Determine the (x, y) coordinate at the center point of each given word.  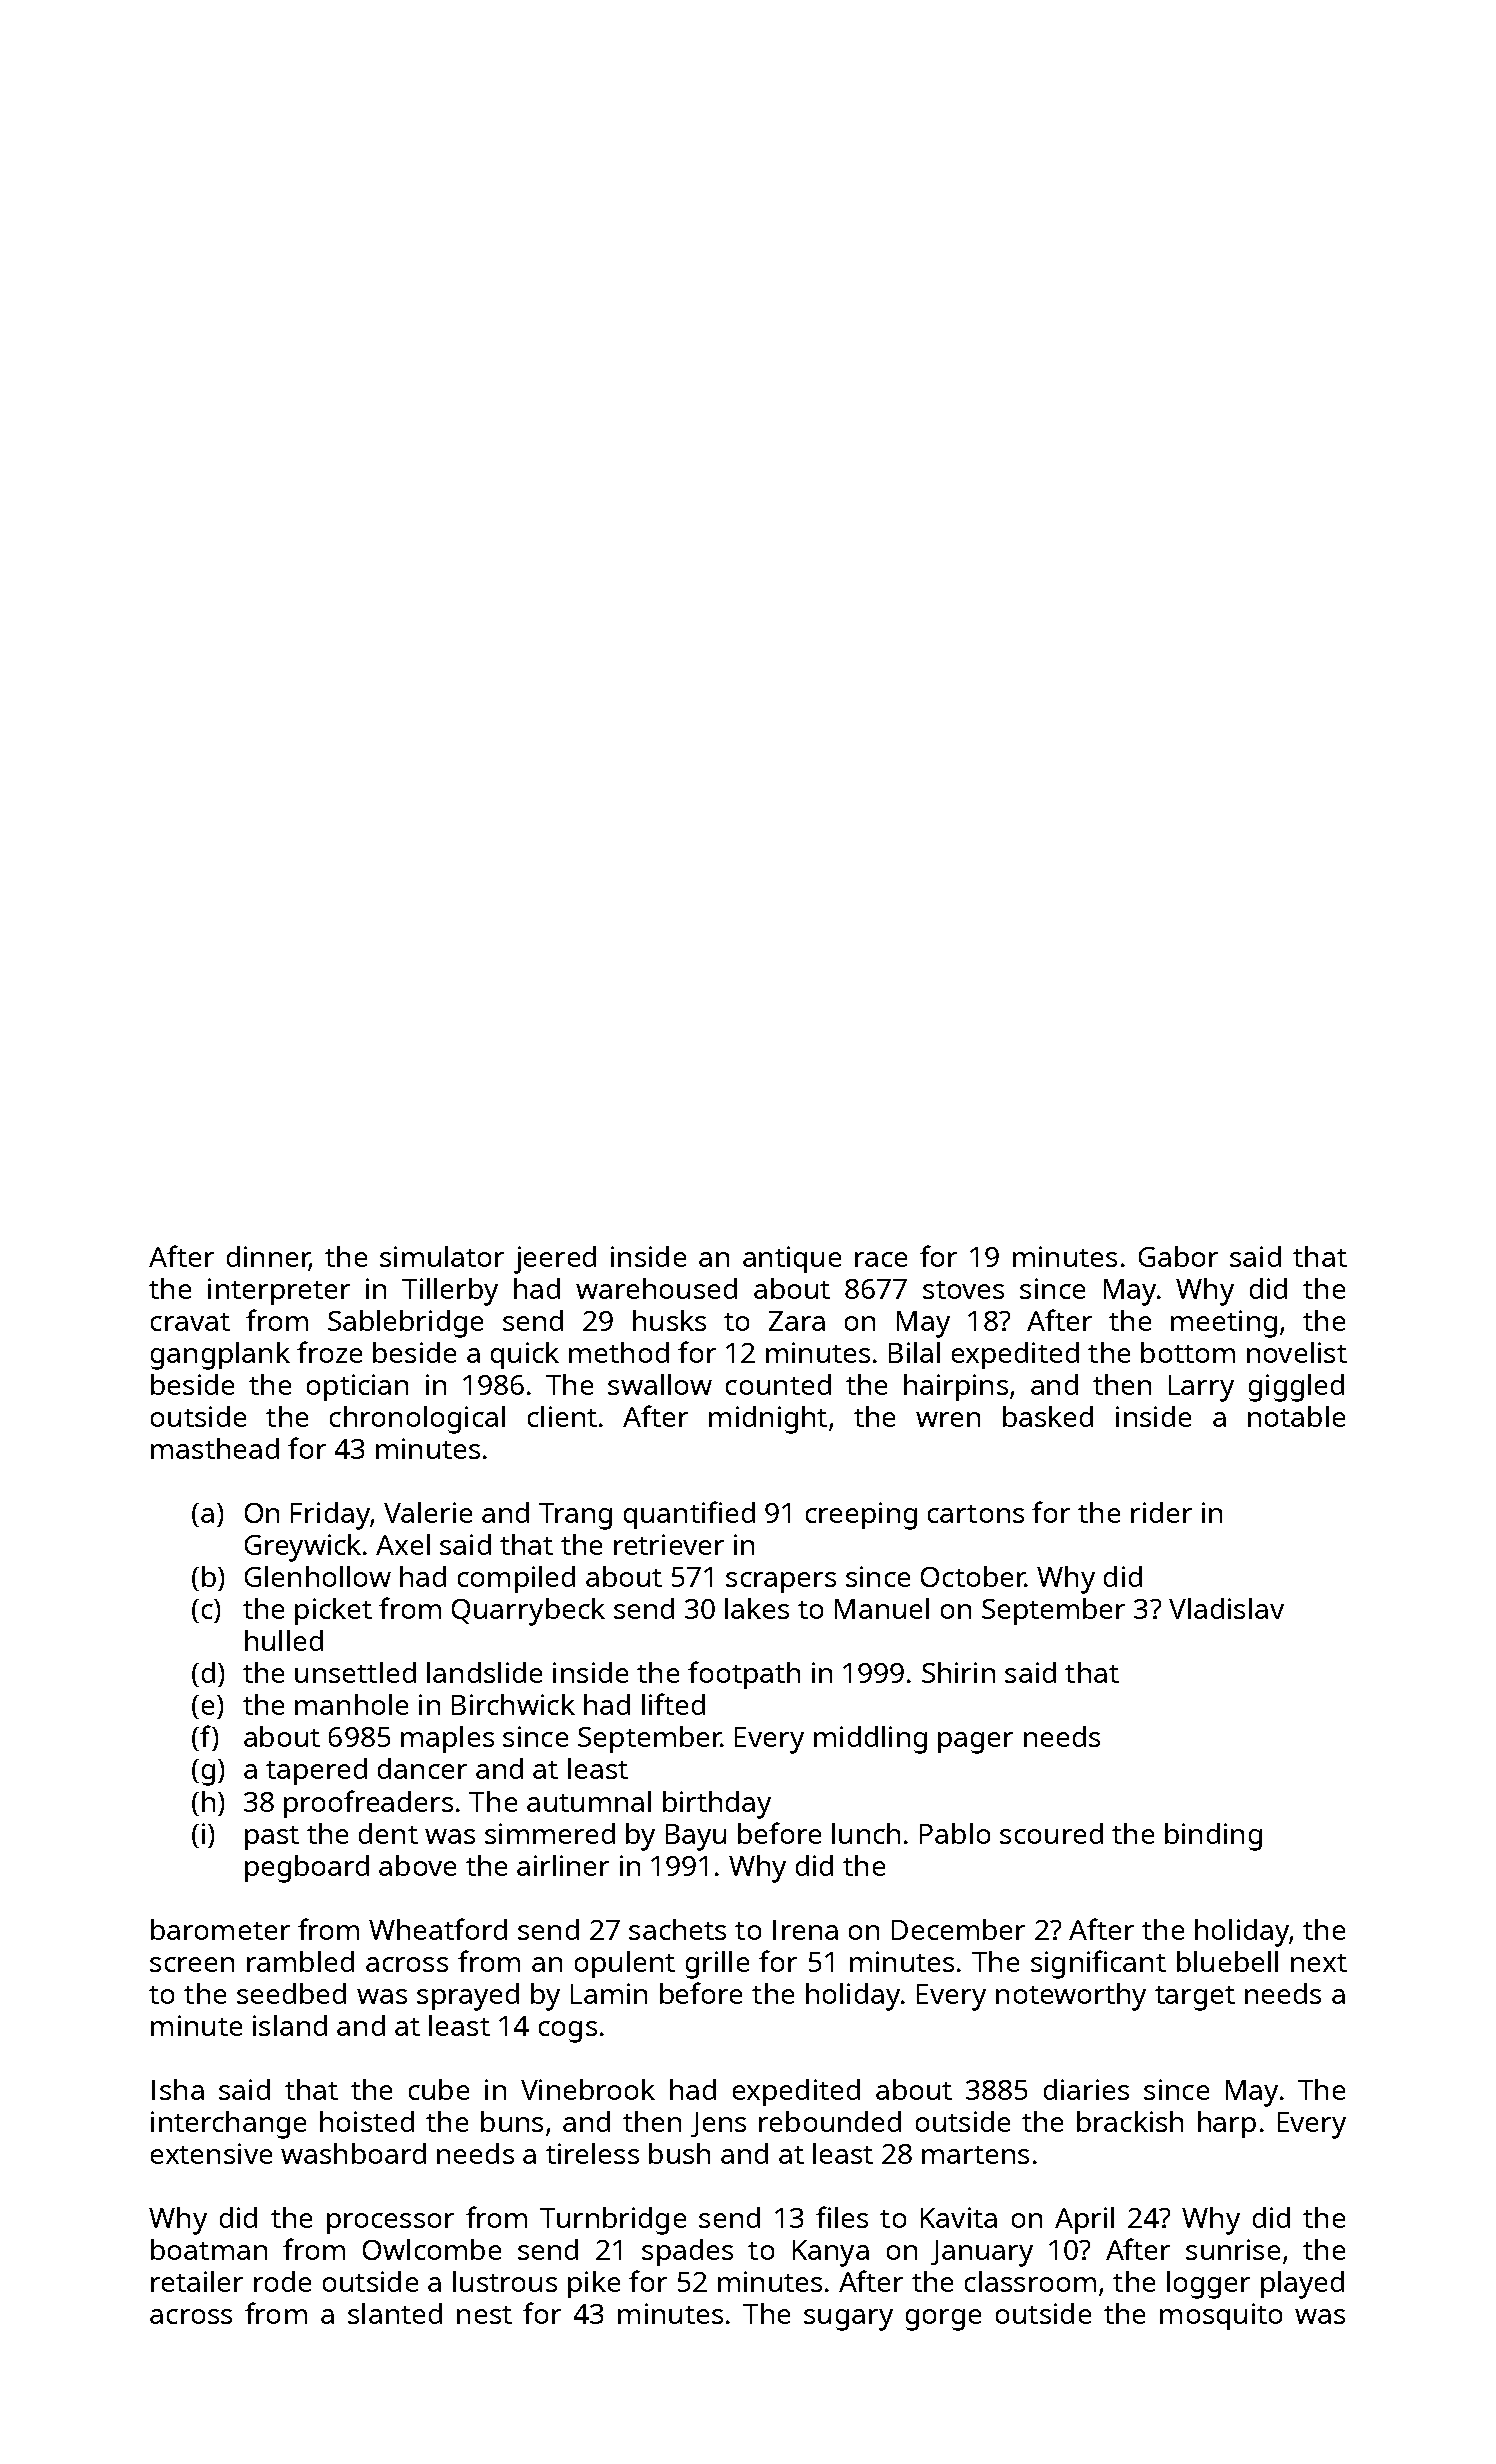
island (290, 2025)
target (1195, 1998)
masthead (215, 1448)
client (562, 1416)
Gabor (1178, 1256)
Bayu (696, 1837)
